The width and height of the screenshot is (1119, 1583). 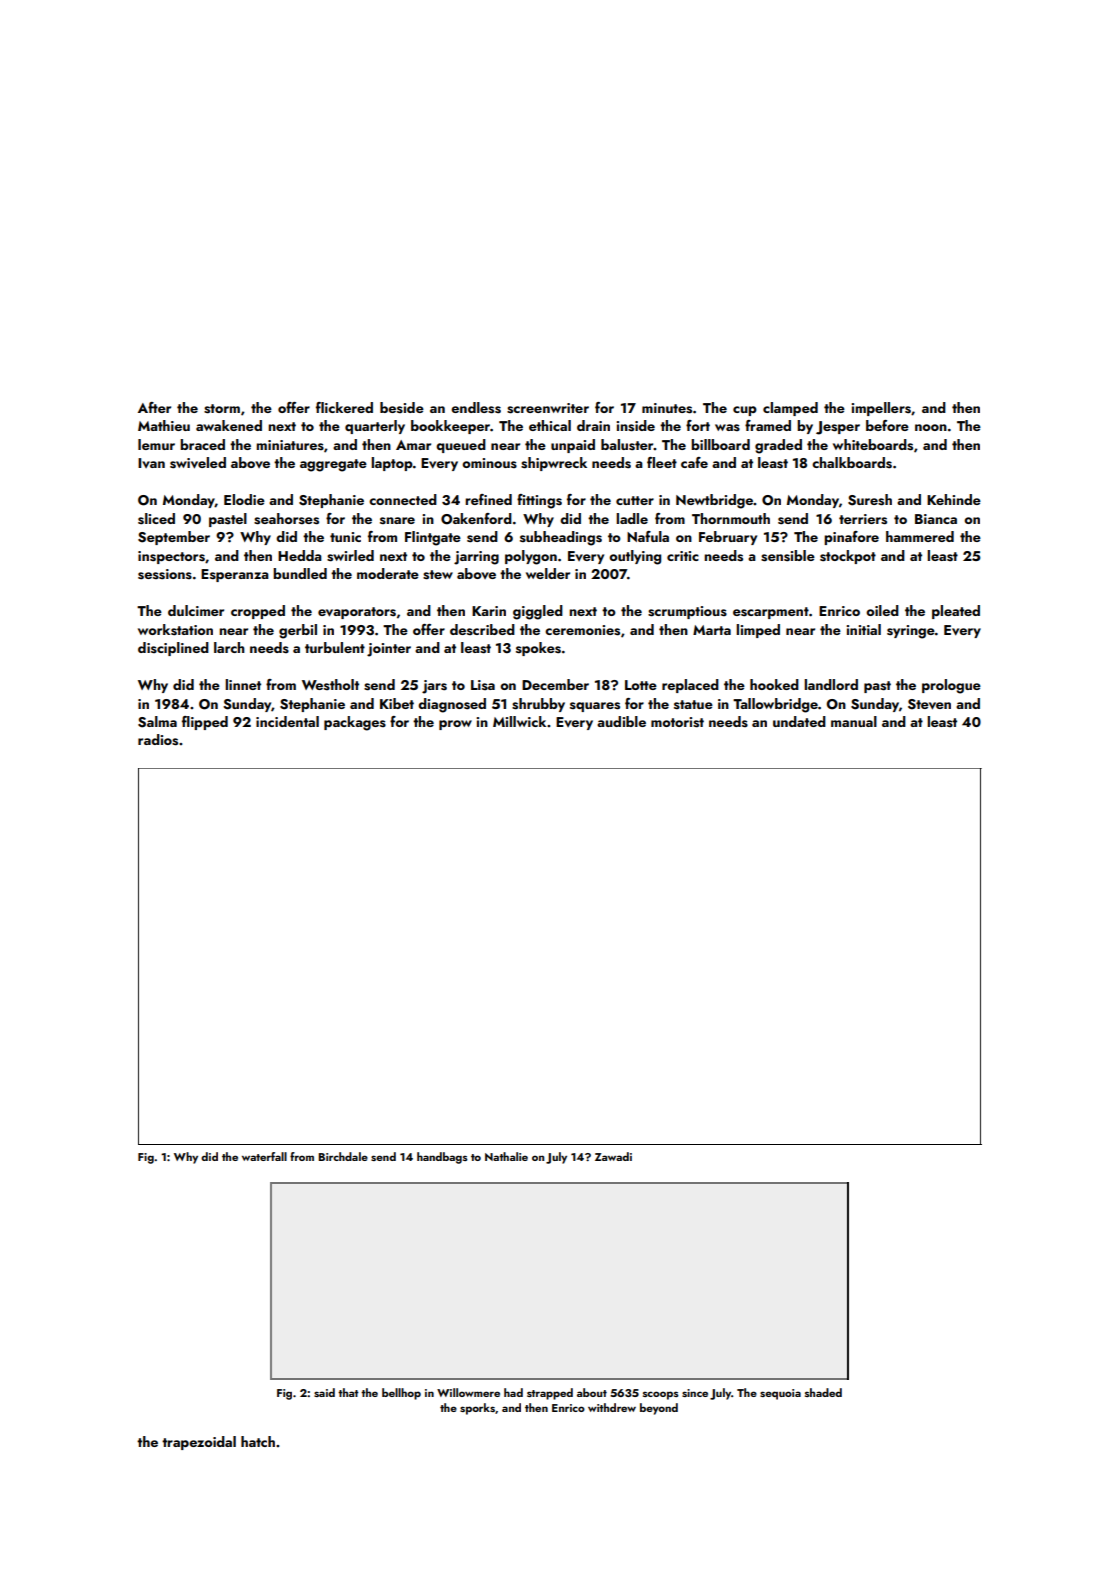 What do you see at coordinates (863, 629) in the screenshot?
I see `initial` at bounding box center [863, 629].
